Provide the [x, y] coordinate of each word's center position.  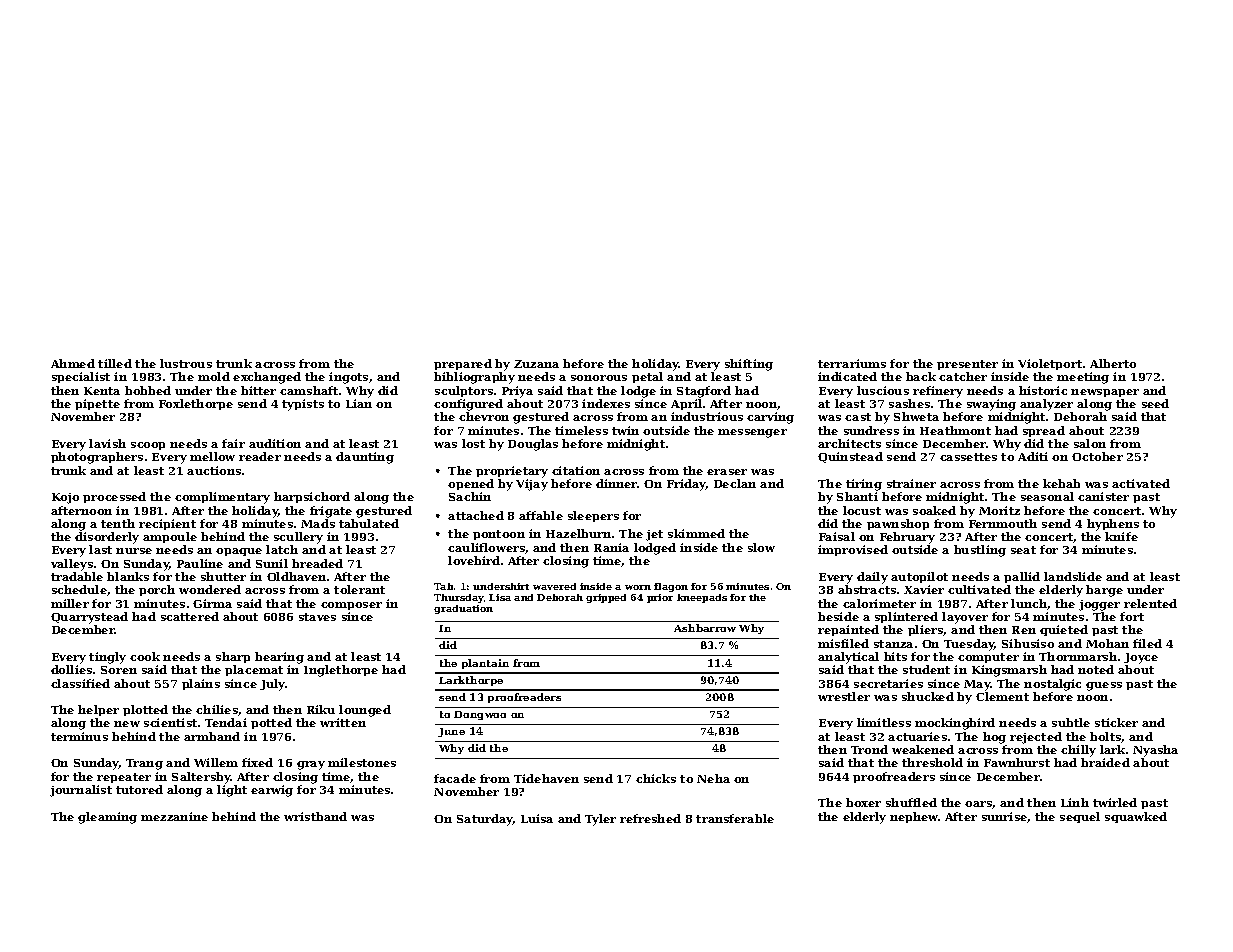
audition [275, 443]
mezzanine [174, 816]
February [907, 538]
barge [1104, 591]
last [100, 549]
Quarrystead [89, 618]
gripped [606, 598]
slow [761, 547]
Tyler [600, 820]
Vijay [532, 485]
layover [965, 618]
